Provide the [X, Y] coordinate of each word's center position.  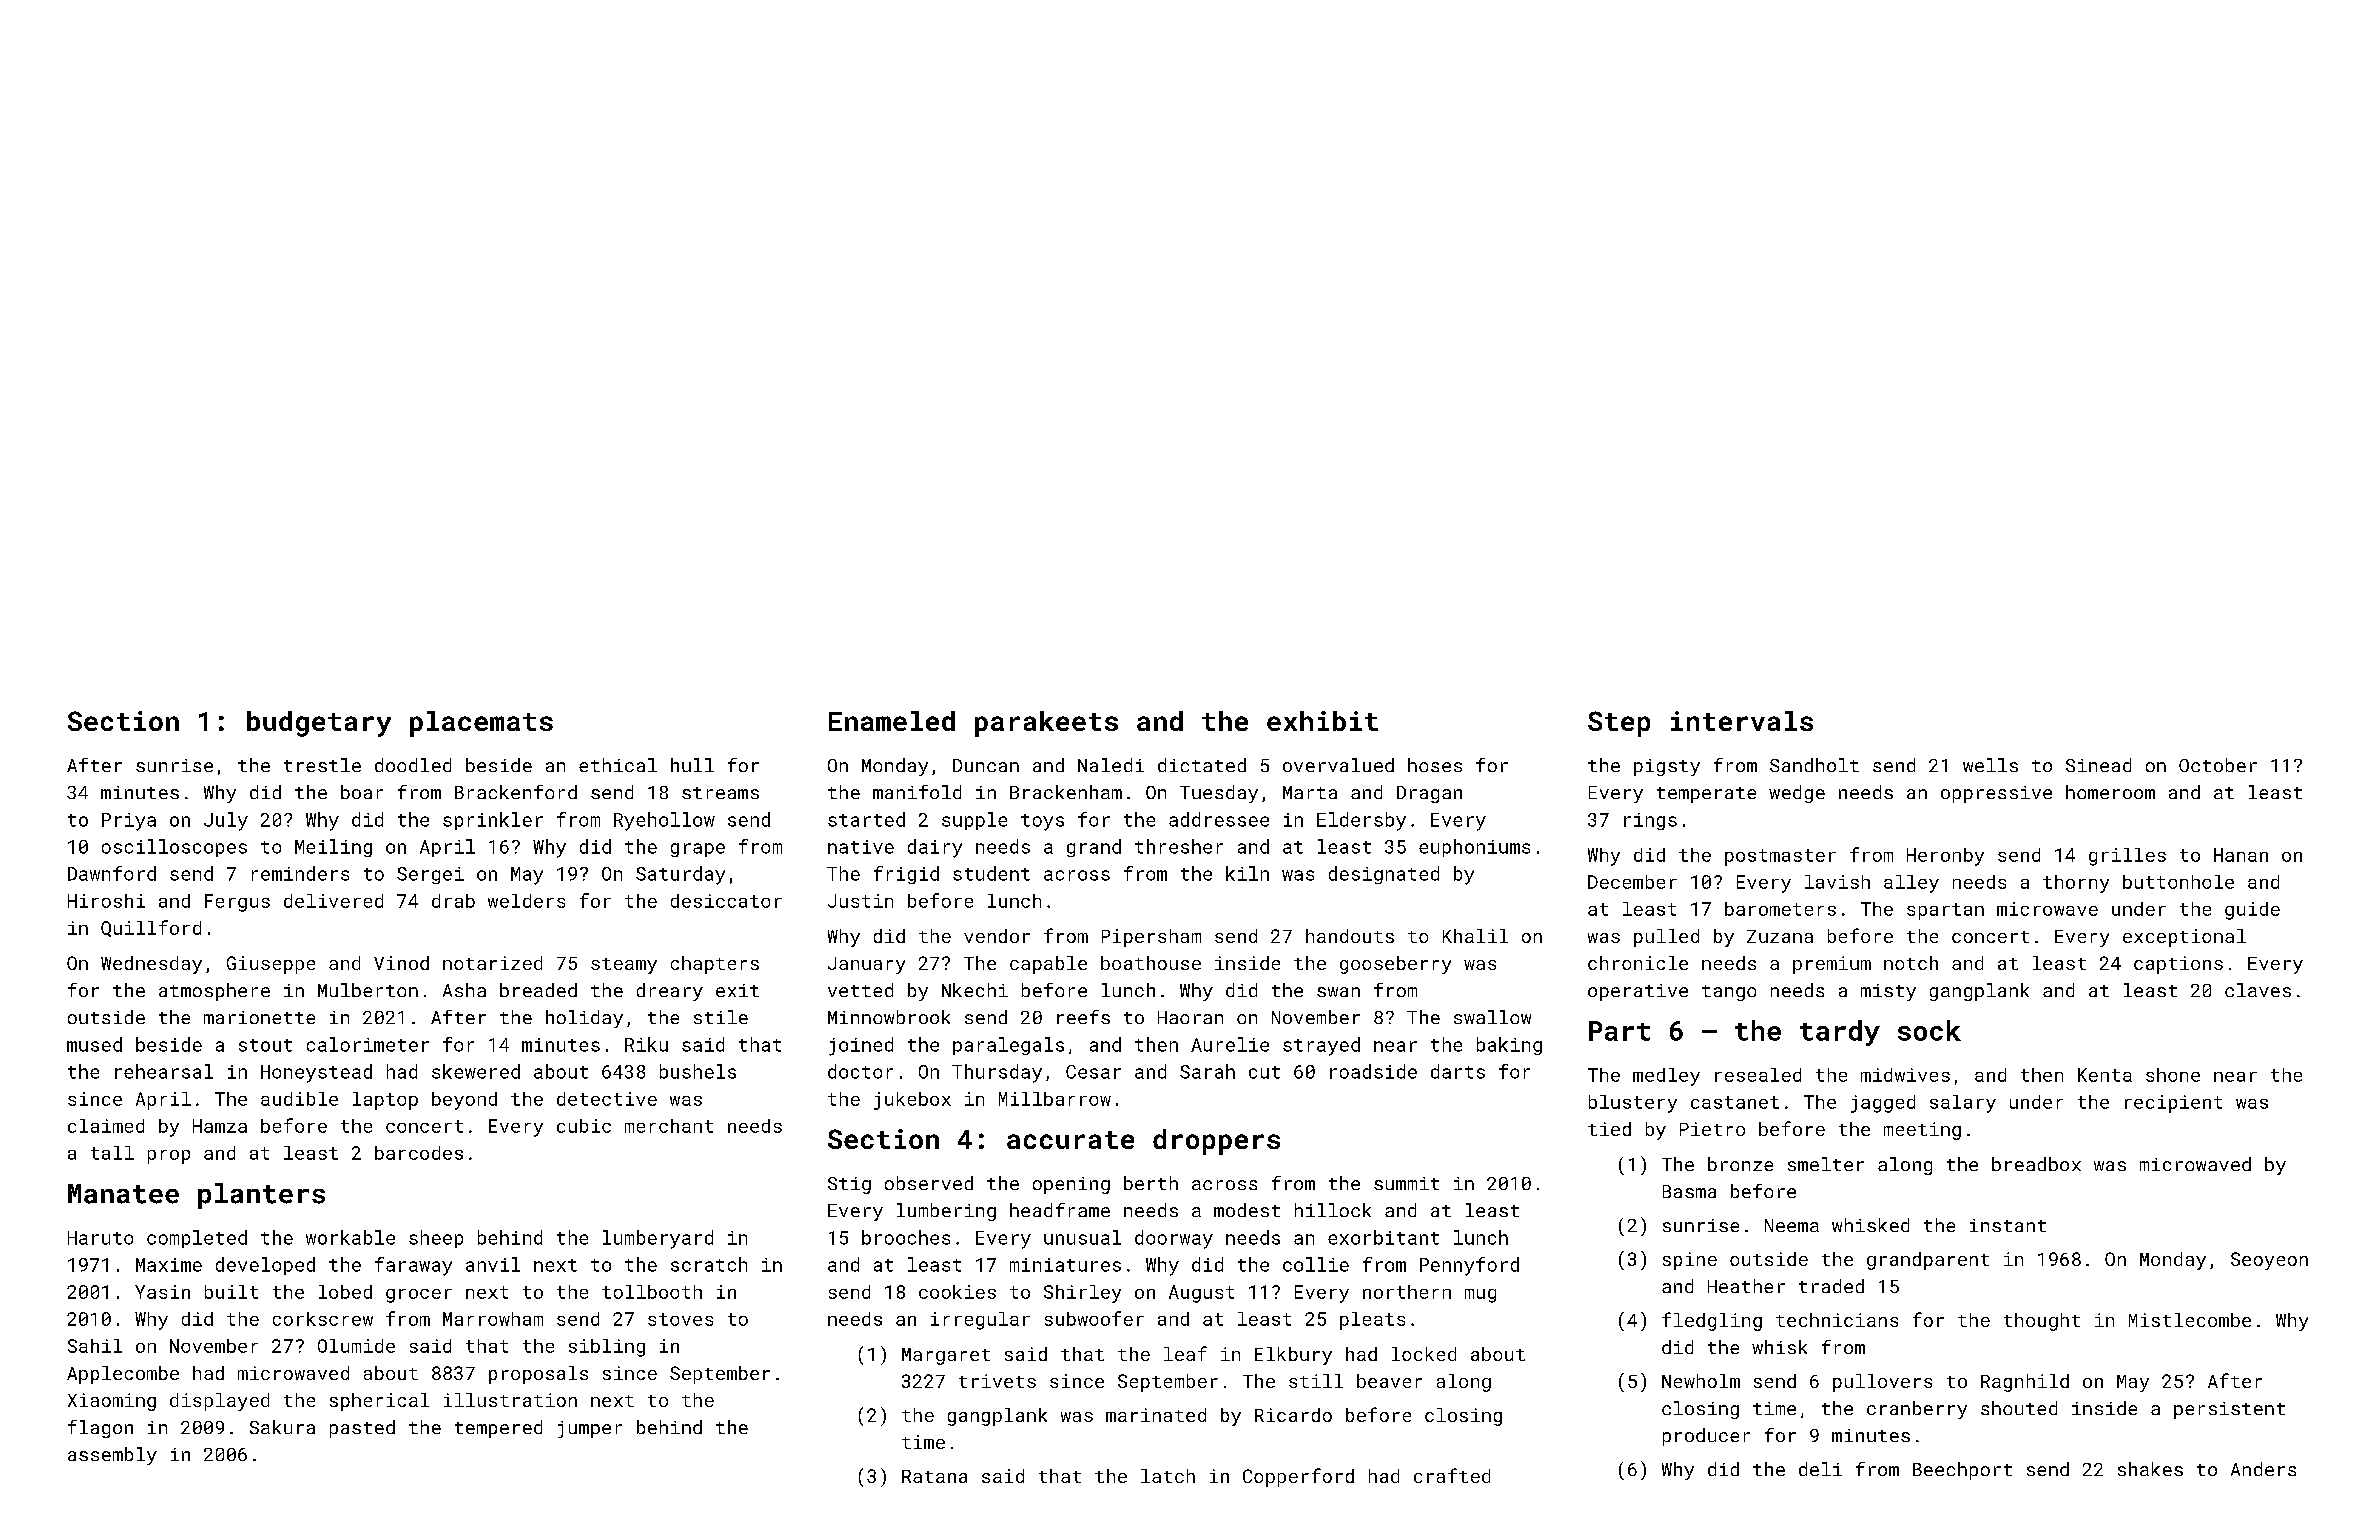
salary [1963, 1104]
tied [1609, 1129]
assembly [112, 1456]
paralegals [1008, 1046]
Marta [1310, 792]
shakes [2150, 1469]
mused [94, 1044]
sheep [436, 1239]
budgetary [319, 724]
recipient [2173, 1104]
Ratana [934, 1476]
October [2218, 765]
